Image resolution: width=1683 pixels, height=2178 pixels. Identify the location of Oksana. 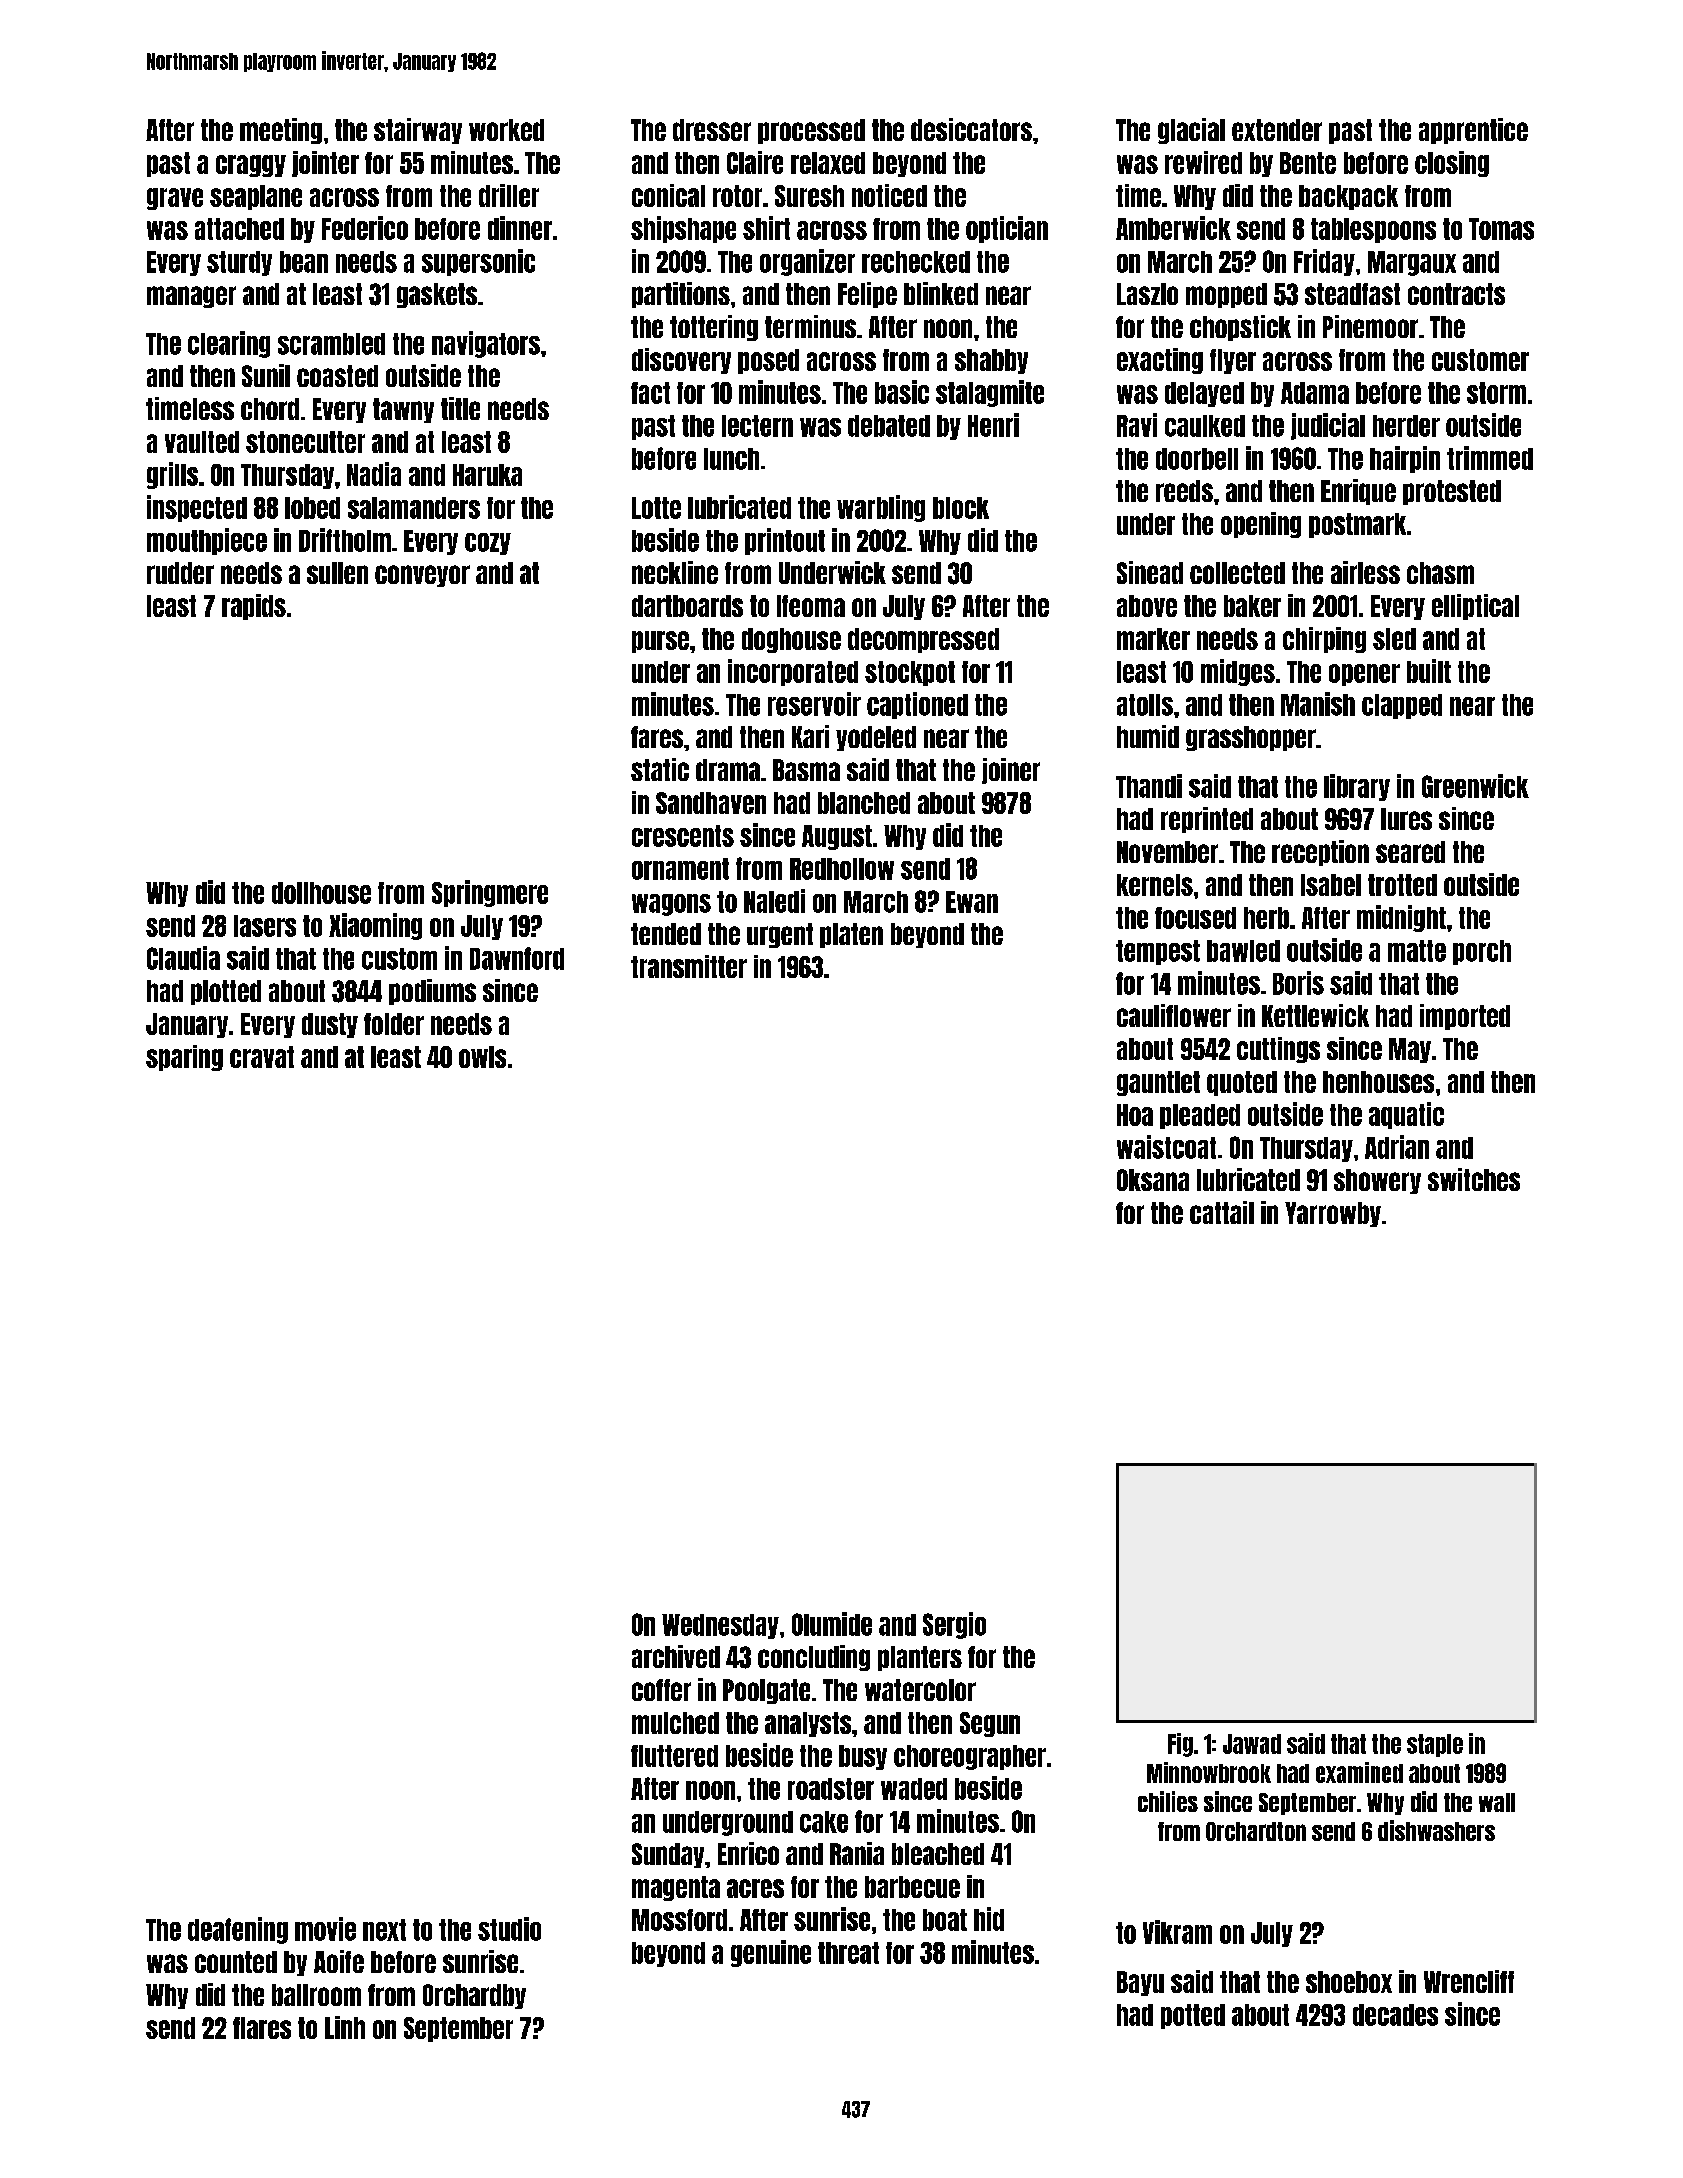
(1153, 1180).
